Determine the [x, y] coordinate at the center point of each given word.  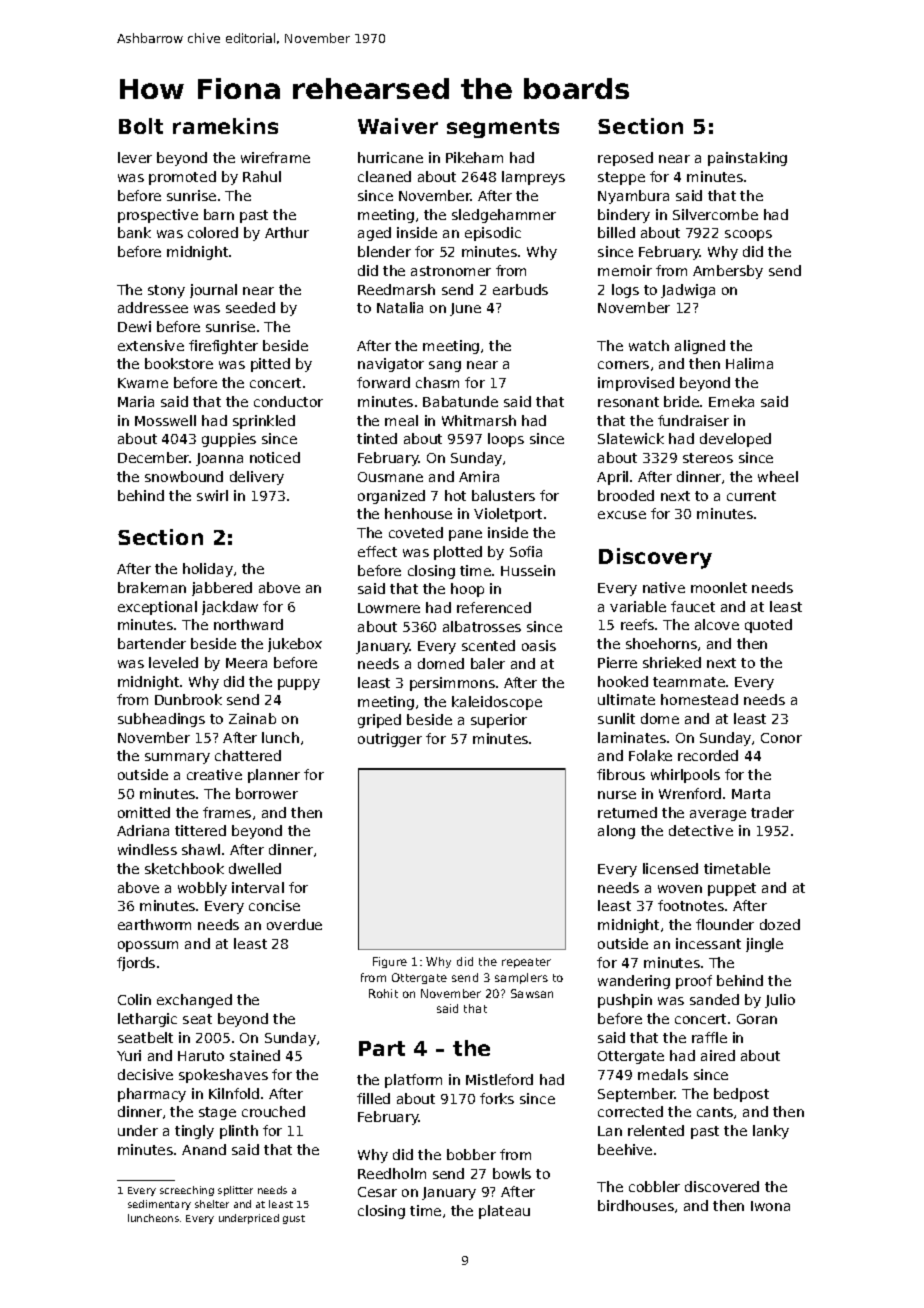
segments [503, 128]
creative [214, 774]
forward [383, 382]
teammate [689, 682]
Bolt [141, 126]
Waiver [398, 126]
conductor [288, 401]
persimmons [452, 684]
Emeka [731, 401]
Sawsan [532, 993]
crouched [273, 1111]
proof [694, 982]
